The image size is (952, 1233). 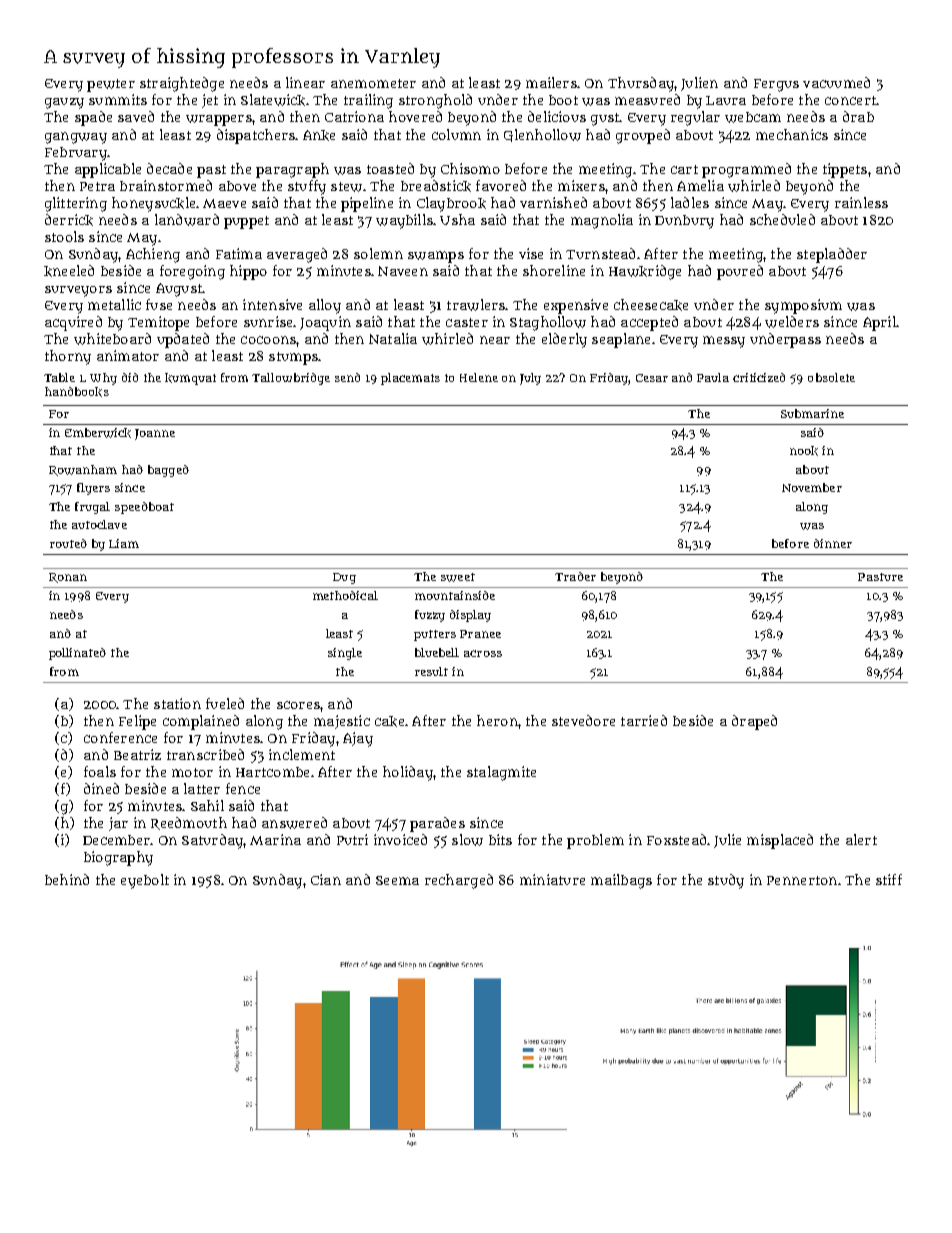 I want to click on Helene, so click(x=479, y=377).
